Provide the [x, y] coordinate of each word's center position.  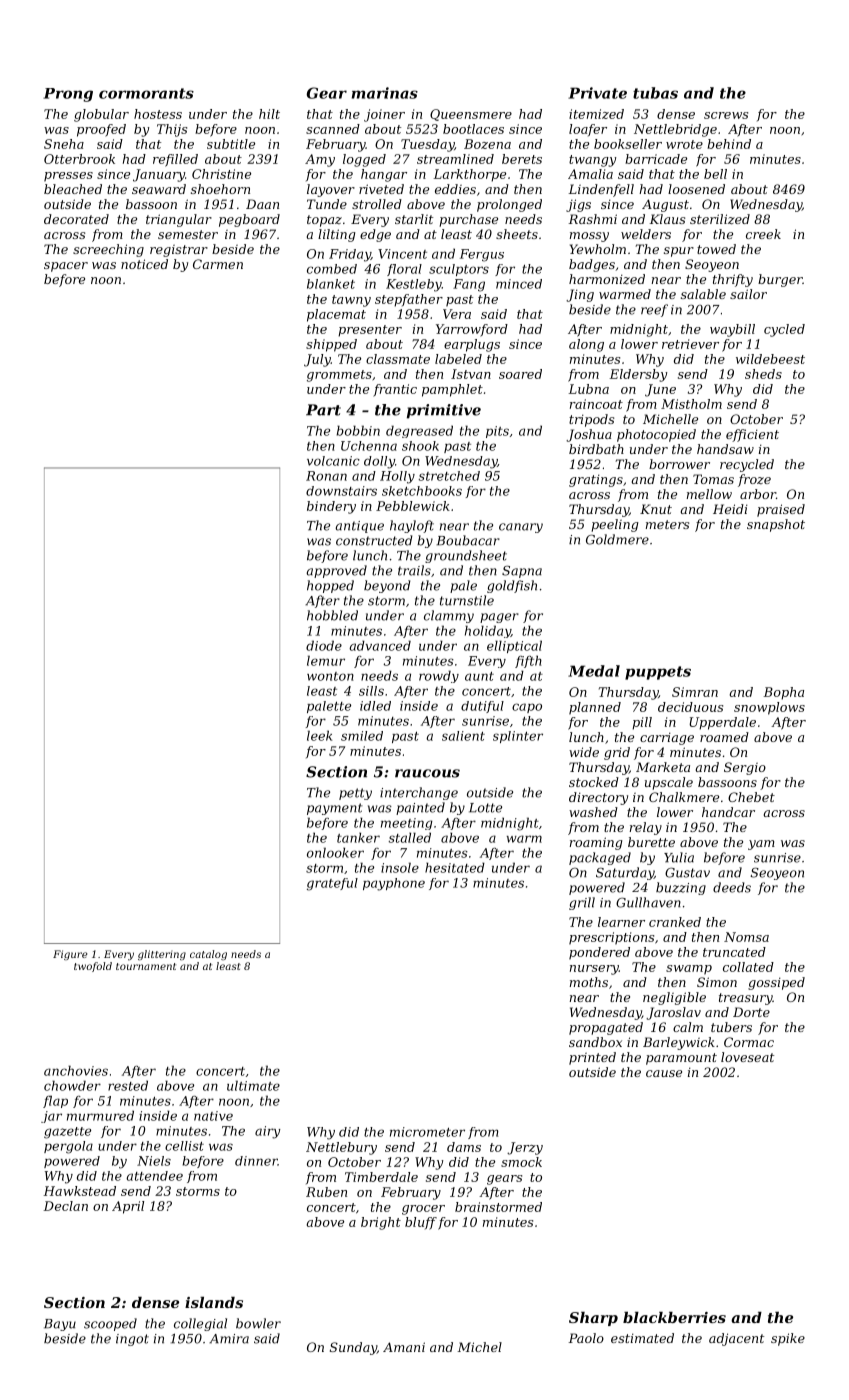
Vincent [402, 254]
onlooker [335, 852]
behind [729, 144]
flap [55, 1101]
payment [335, 809]
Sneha [64, 144]
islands [214, 1302]
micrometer [427, 1132]
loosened [696, 189]
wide [584, 752]
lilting [337, 235]
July [317, 360]
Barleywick [679, 1043]
